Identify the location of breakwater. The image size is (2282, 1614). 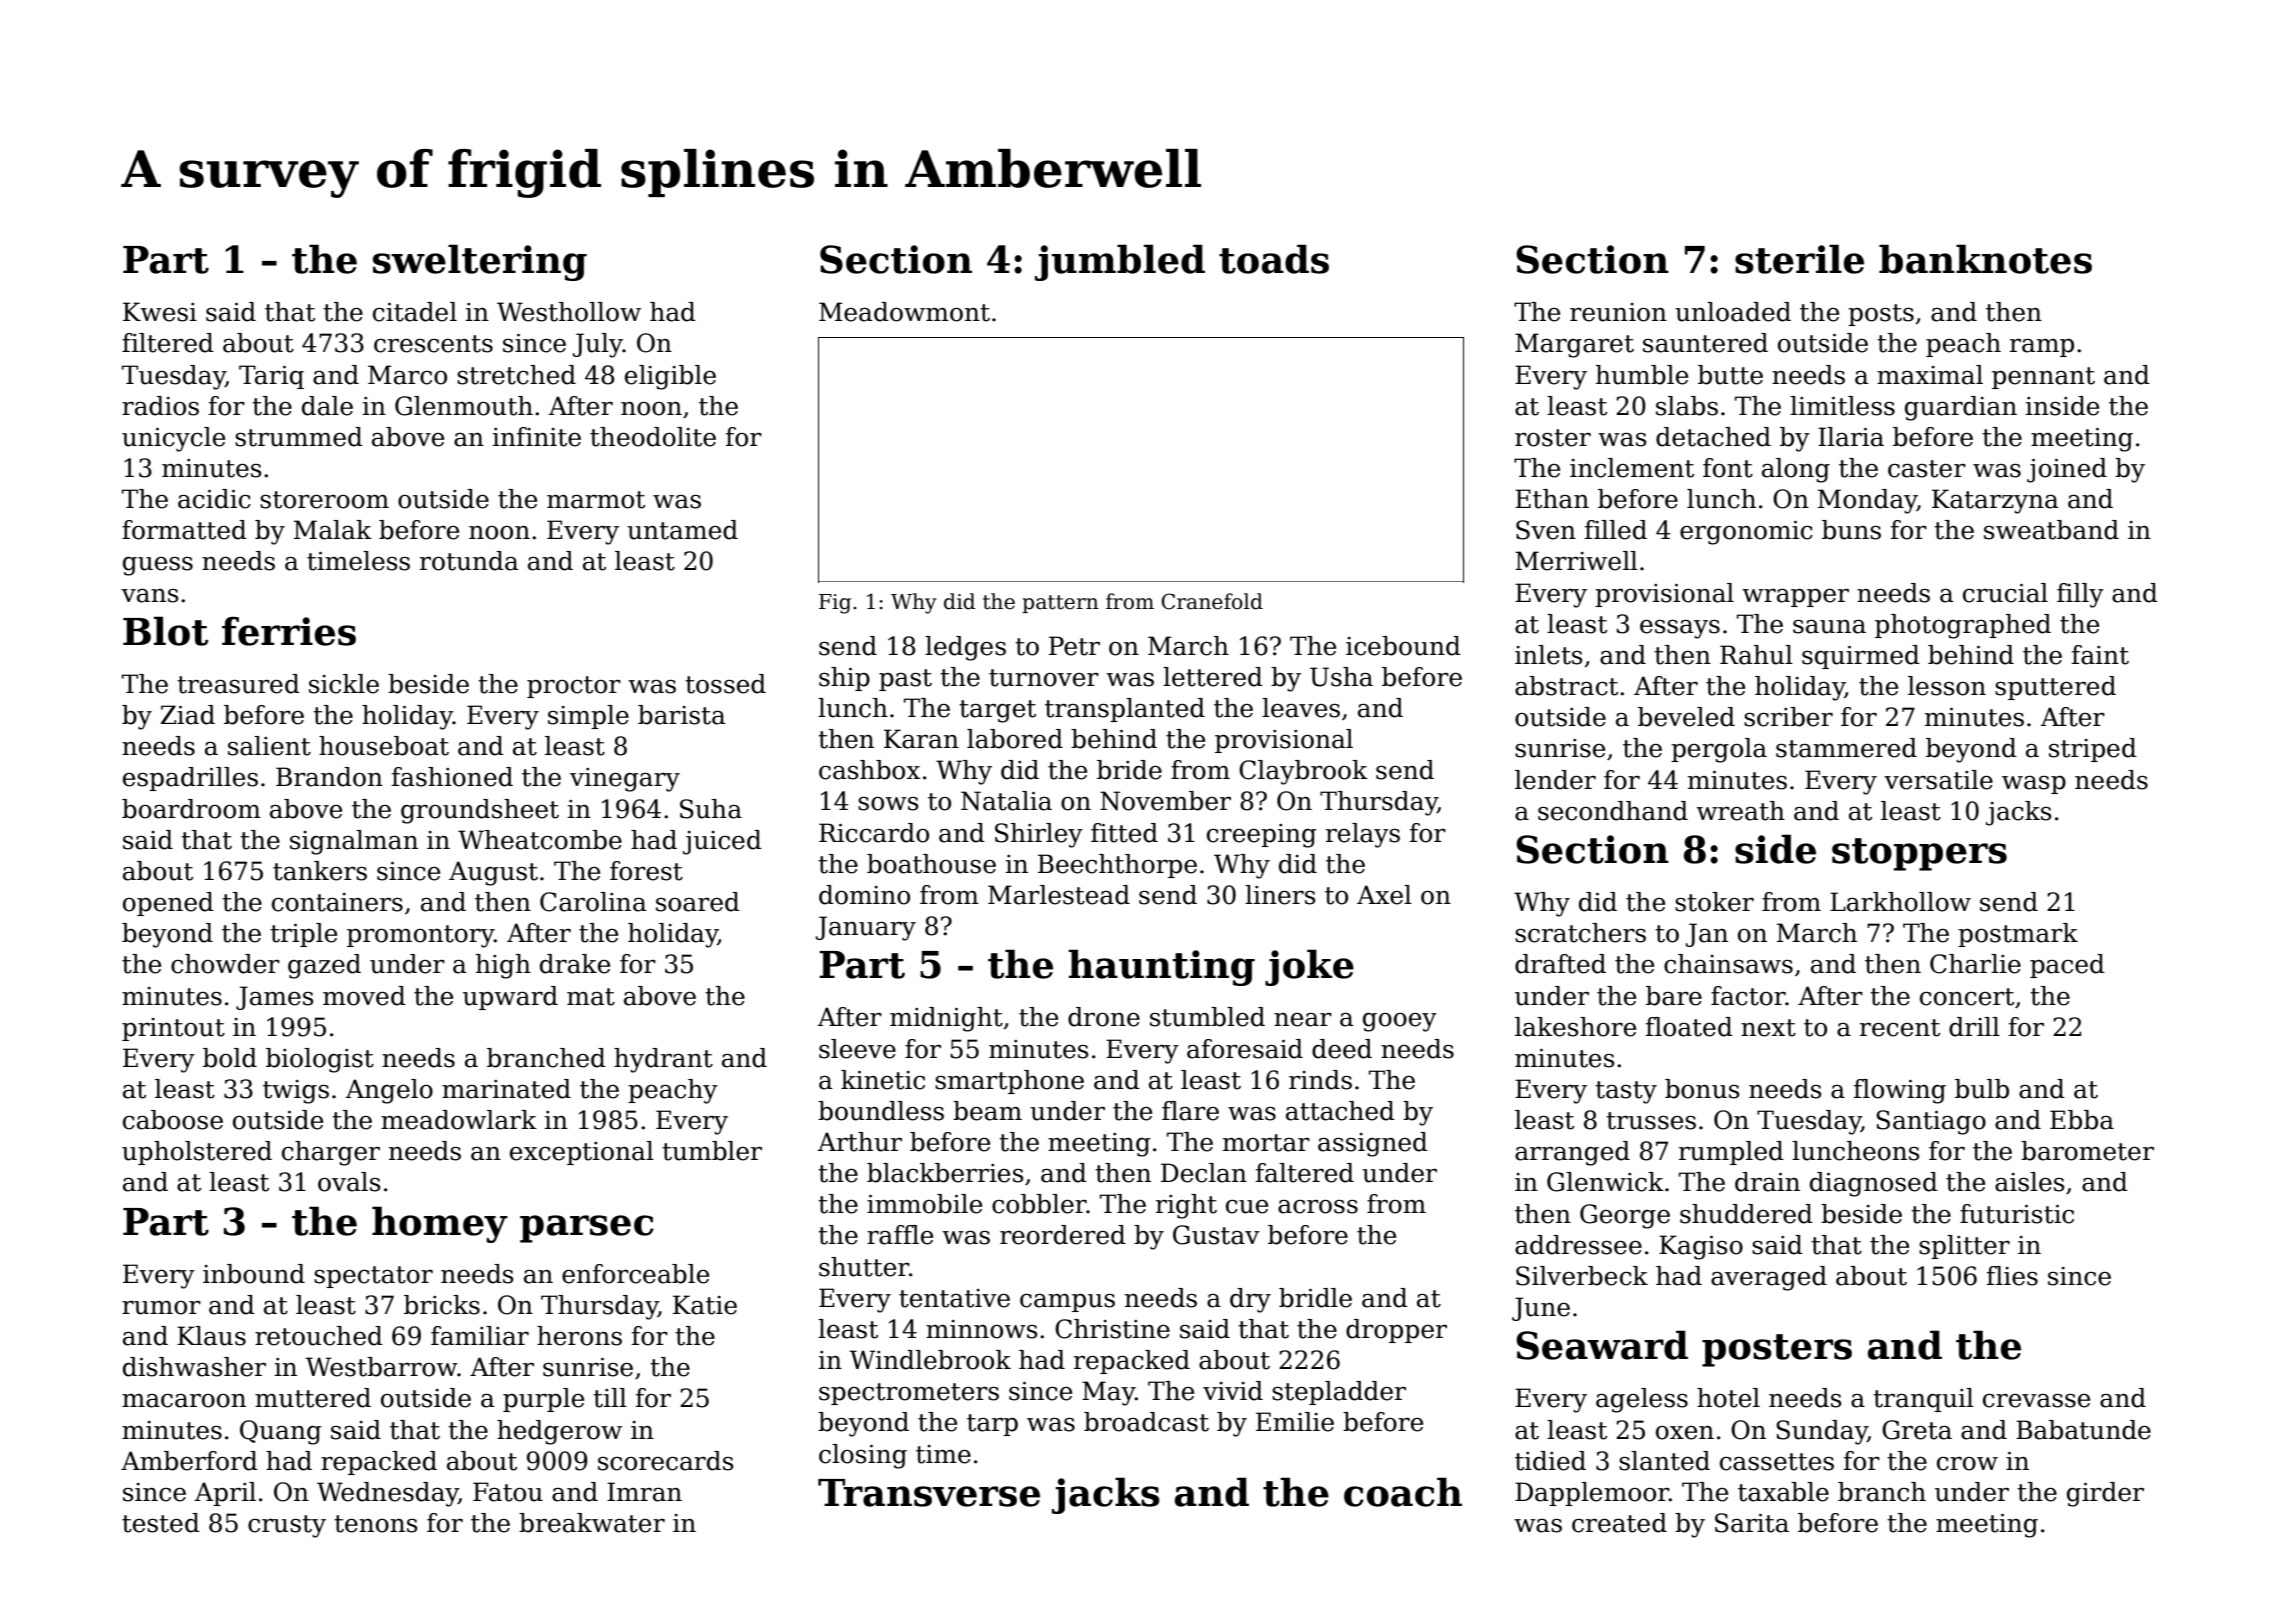
(592, 1523).
